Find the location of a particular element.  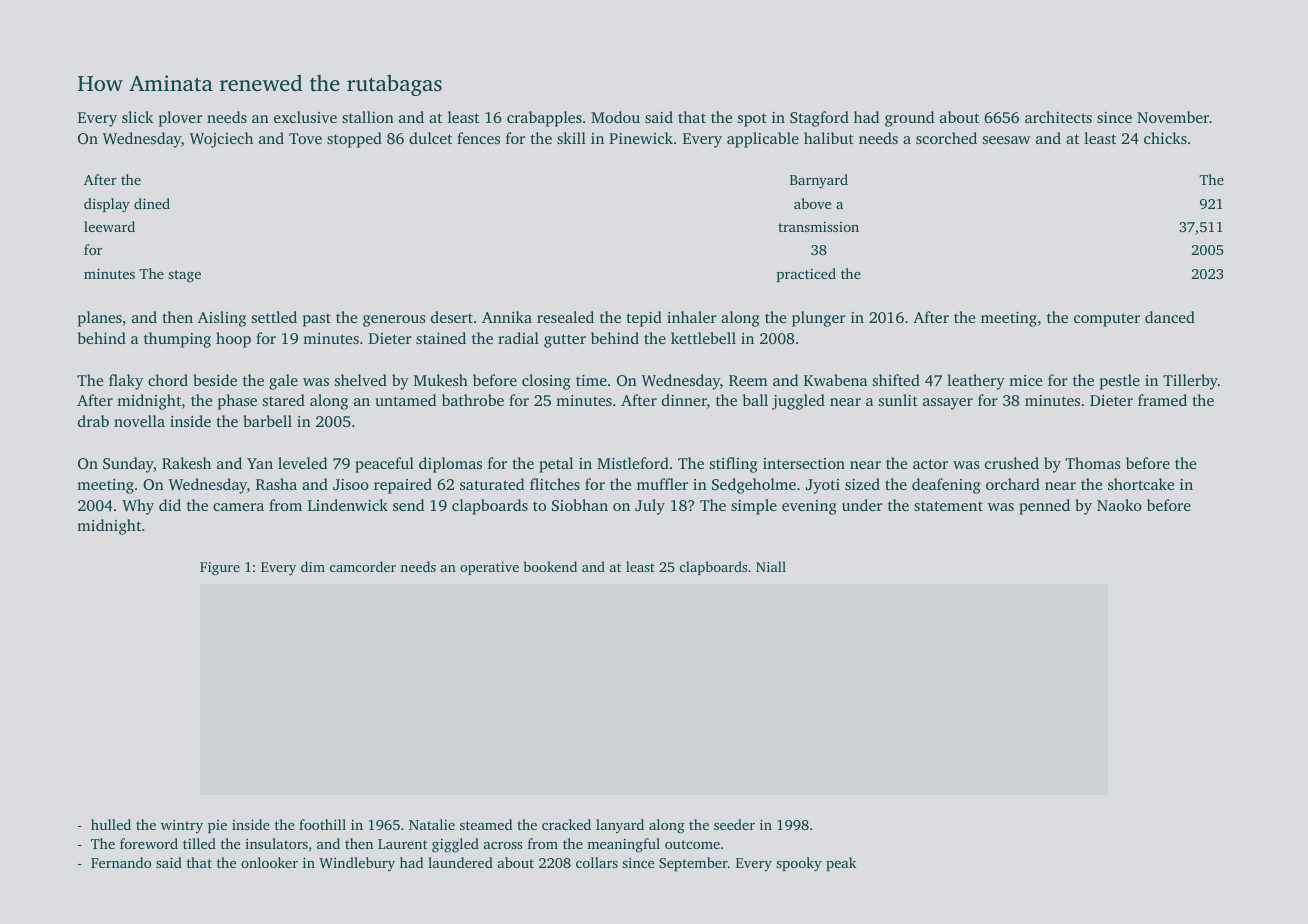

did is located at coordinates (170, 505).
